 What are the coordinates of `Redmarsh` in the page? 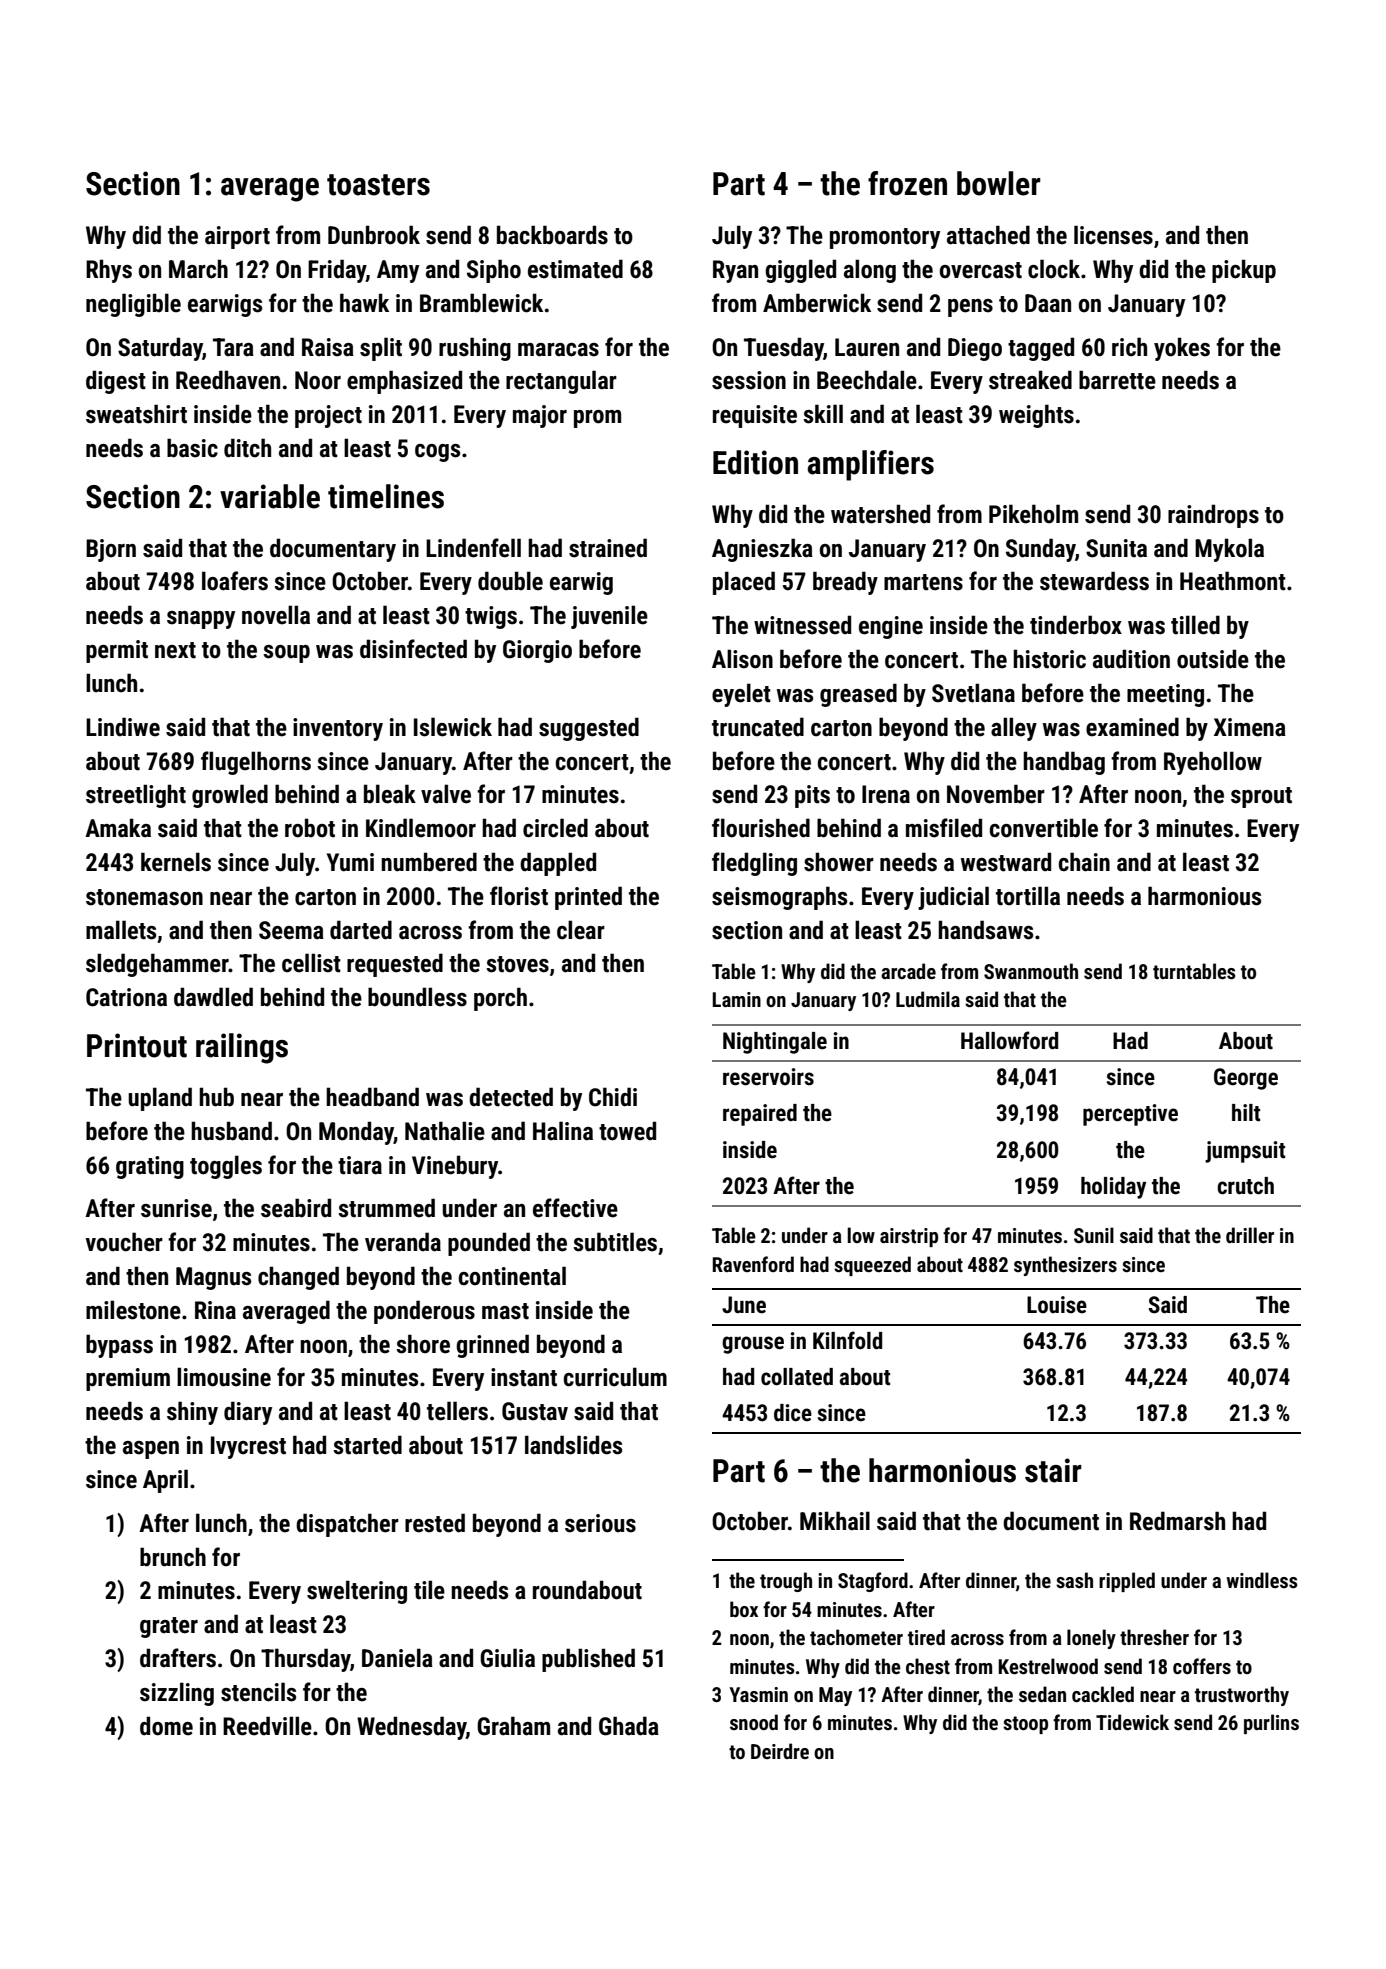 It's located at (1177, 1521).
